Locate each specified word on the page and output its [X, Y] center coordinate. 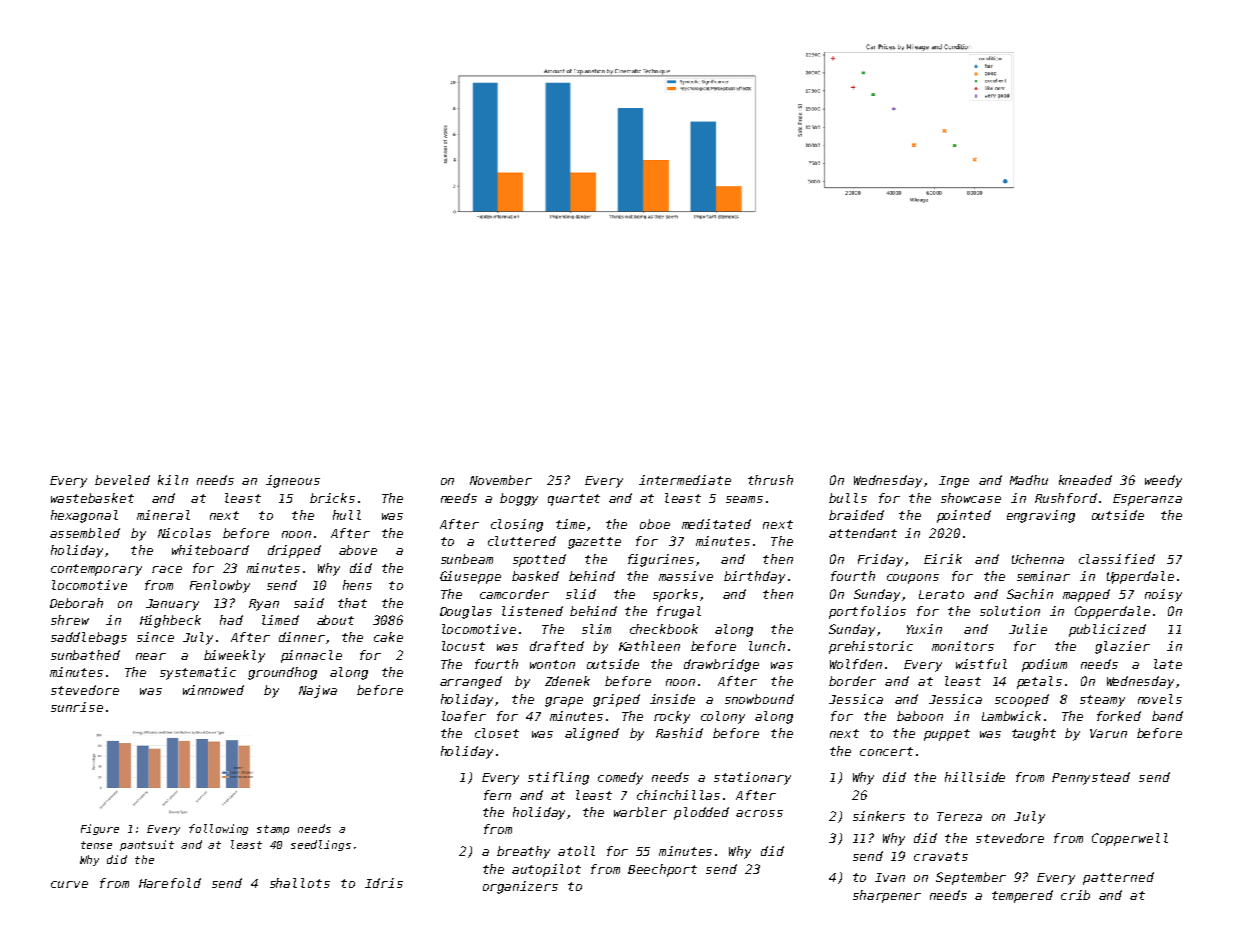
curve [69, 884]
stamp [273, 830]
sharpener [887, 896]
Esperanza [1147, 500]
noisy [1163, 595]
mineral [163, 515]
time [570, 524]
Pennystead [1091, 778]
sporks [675, 595]
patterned [1118, 878]
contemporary [96, 570]
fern [497, 795]
